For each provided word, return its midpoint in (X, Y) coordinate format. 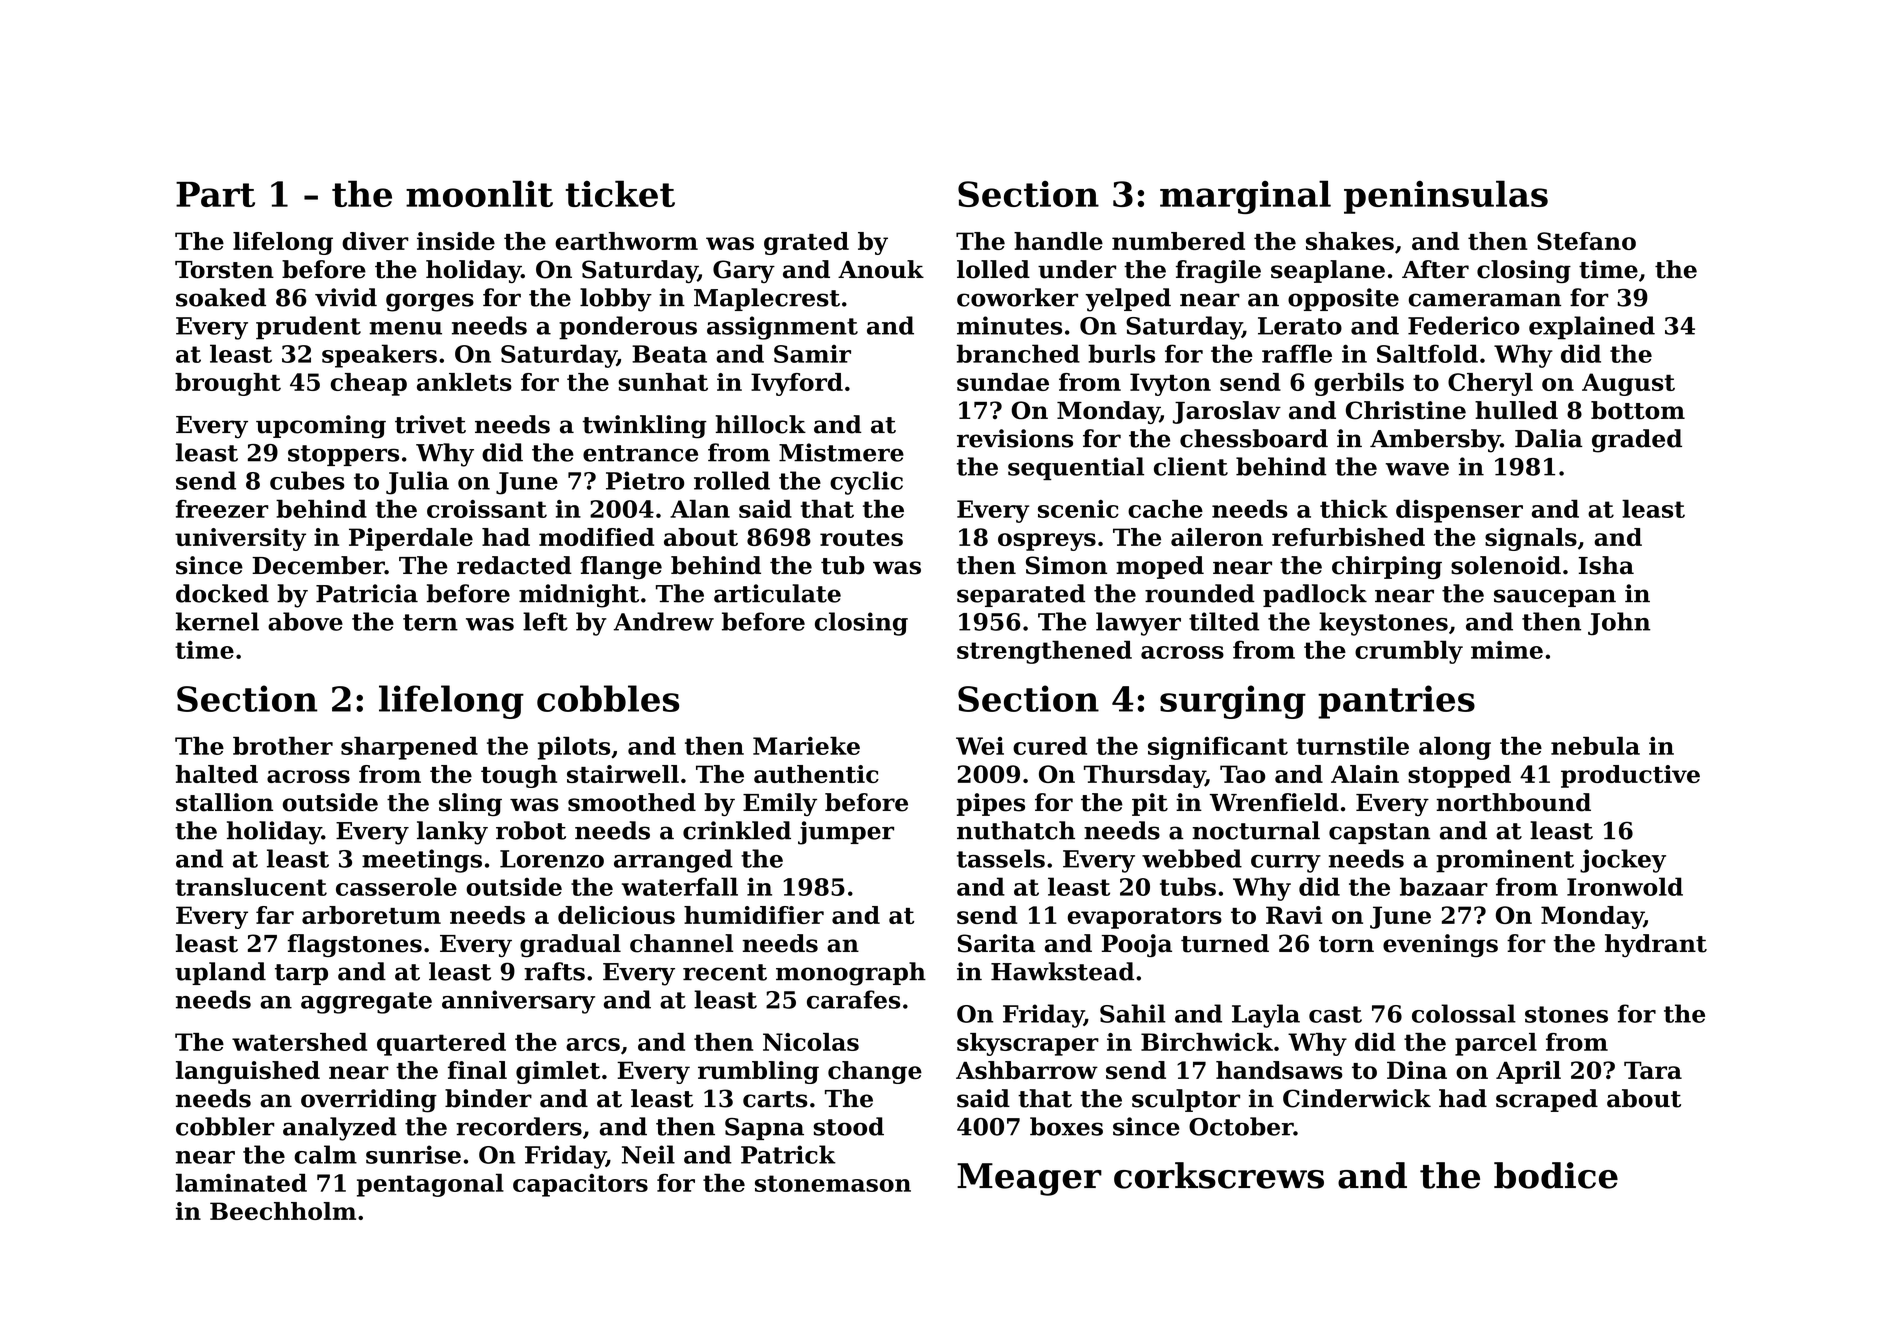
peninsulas (1446, 197)
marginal (1245, 197)
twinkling (645, 427)
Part (215, 194)
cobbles (608, 698)
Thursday (1144, 776)
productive (1630, 776)
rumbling (758, 1072)
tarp (301, 974)
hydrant (1656, 945)
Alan (700, 508)
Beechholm (283, 1211)
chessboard (1254, 438)
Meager (1029, 1179)
